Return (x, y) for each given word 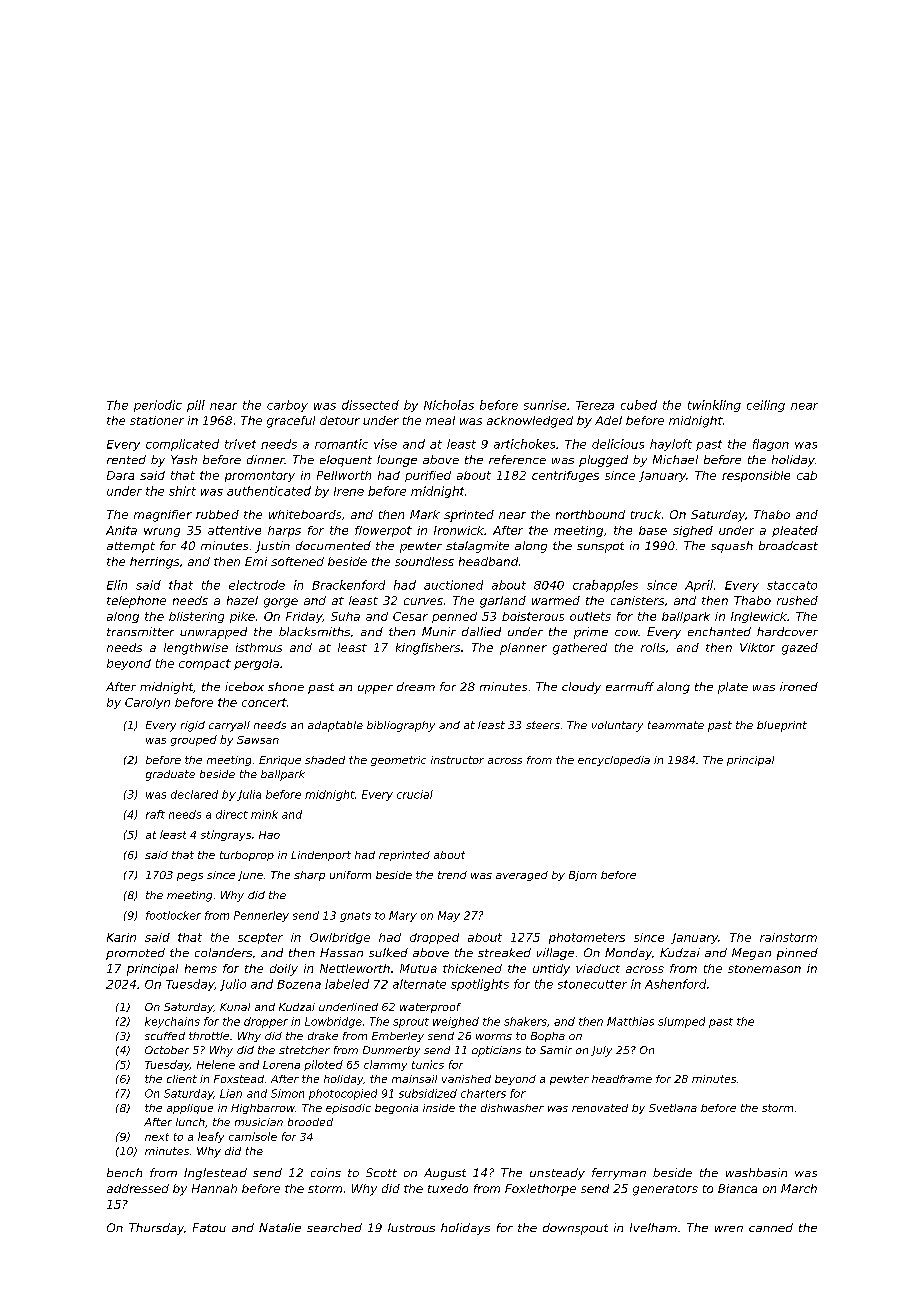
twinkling (714, 406)
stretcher (304, 1050)
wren (729, 1229)
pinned (797, 954)
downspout (575, 1229)
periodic (158, 406)
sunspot (600, 547)
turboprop (247, 856)
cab (807, 475)
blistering (196, 617)
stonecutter (592, 984)
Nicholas (449, 405)
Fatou (209, 1227)
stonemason (764, 969)
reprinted (404, 856)
